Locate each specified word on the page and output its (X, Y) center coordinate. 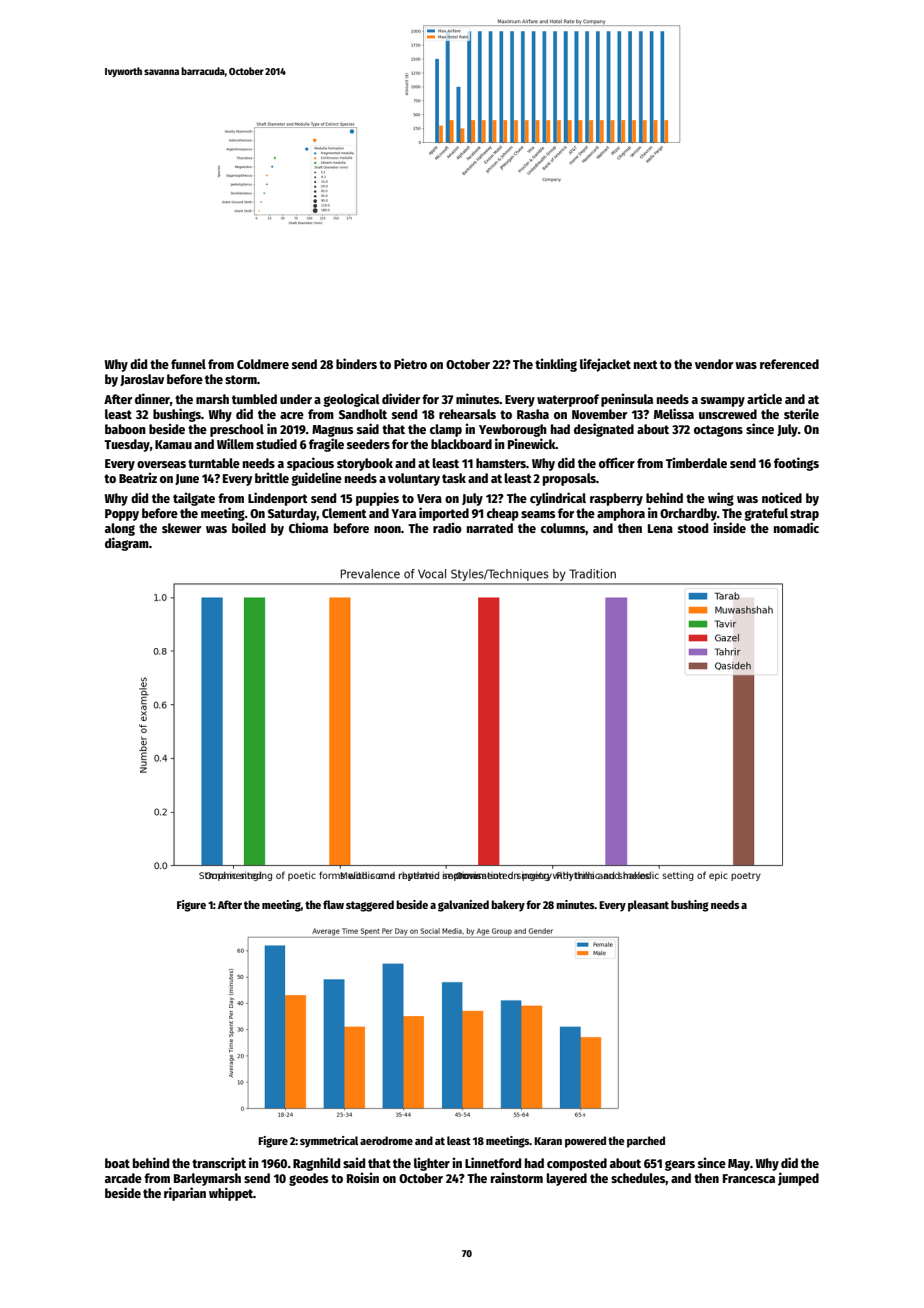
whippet (231, 1194)
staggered (370, 906)
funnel (188, 364)
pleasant (648, 906)
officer (617, 462)
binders (356, 363)
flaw (333, 904)
